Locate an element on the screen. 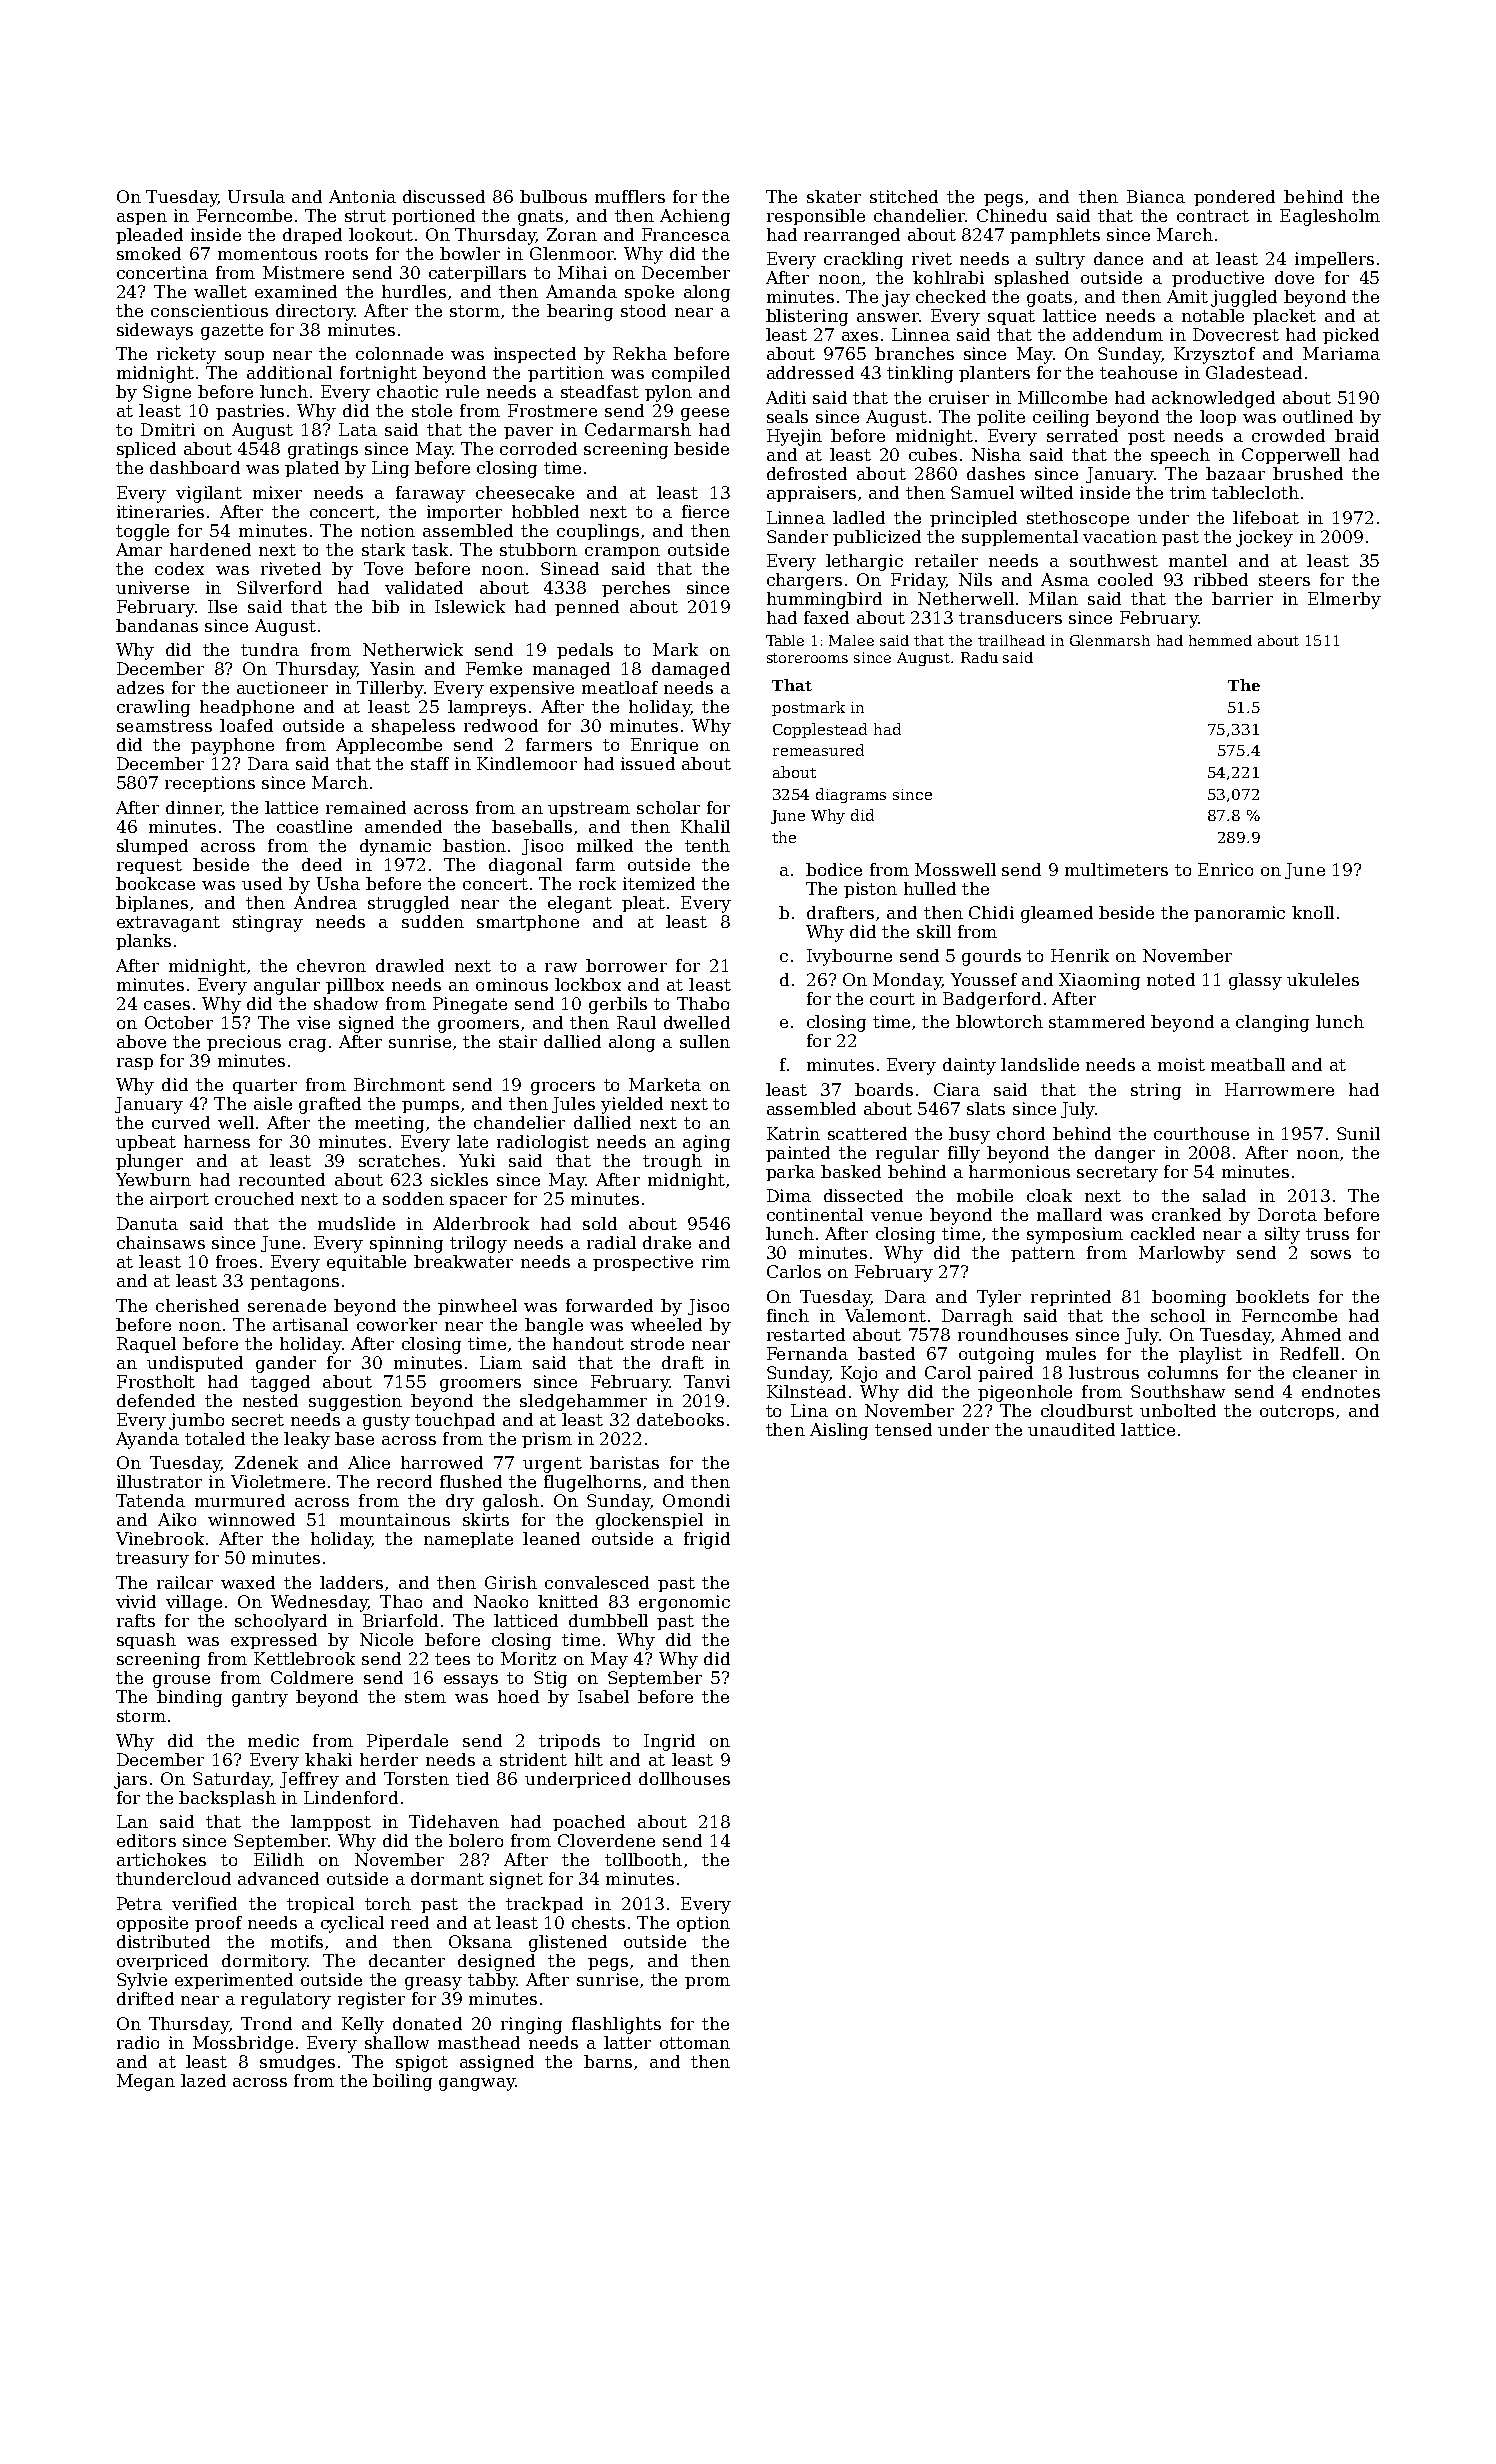 The height and width of the screenshot is (2464, 1496). Eaglesholm is located at coordinates (1330, 217).
